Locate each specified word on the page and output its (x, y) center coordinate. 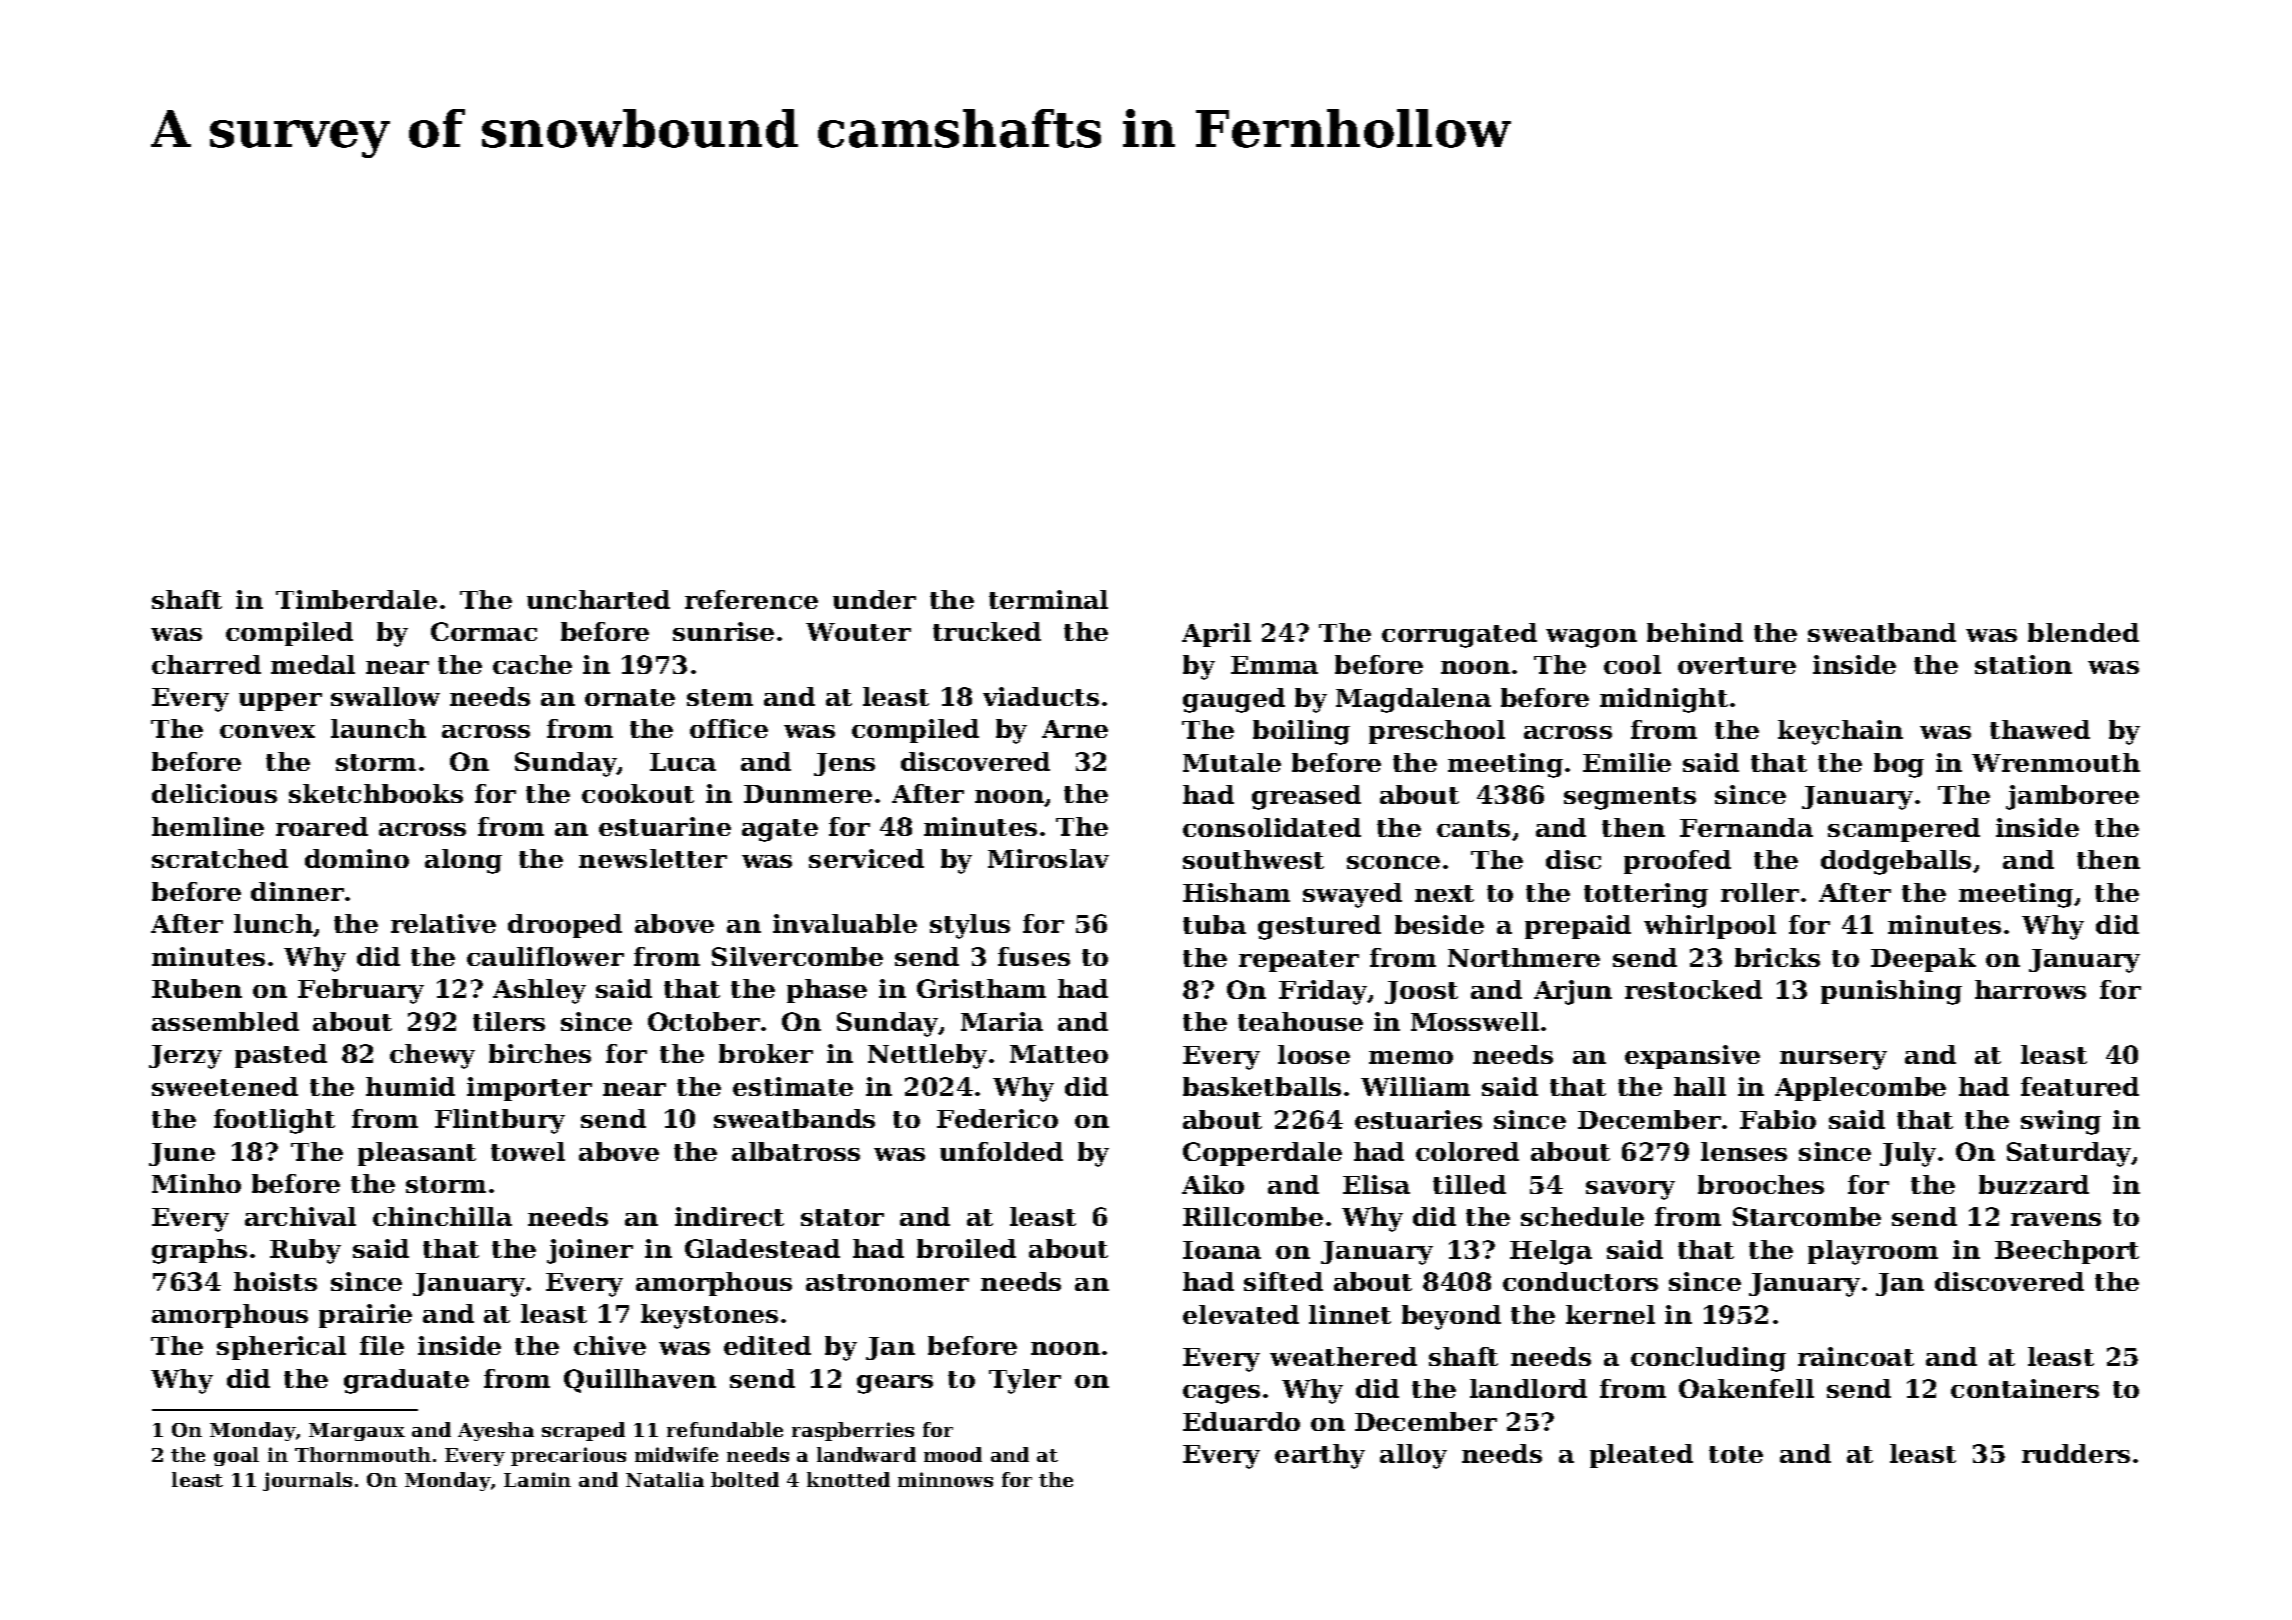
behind (1695, 632)
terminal (1048, 599)
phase (827, 991)
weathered (1343, 1356)
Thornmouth (363, 1454)
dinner (297, 891)
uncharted (598, 599)
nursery (1833, 1060)
